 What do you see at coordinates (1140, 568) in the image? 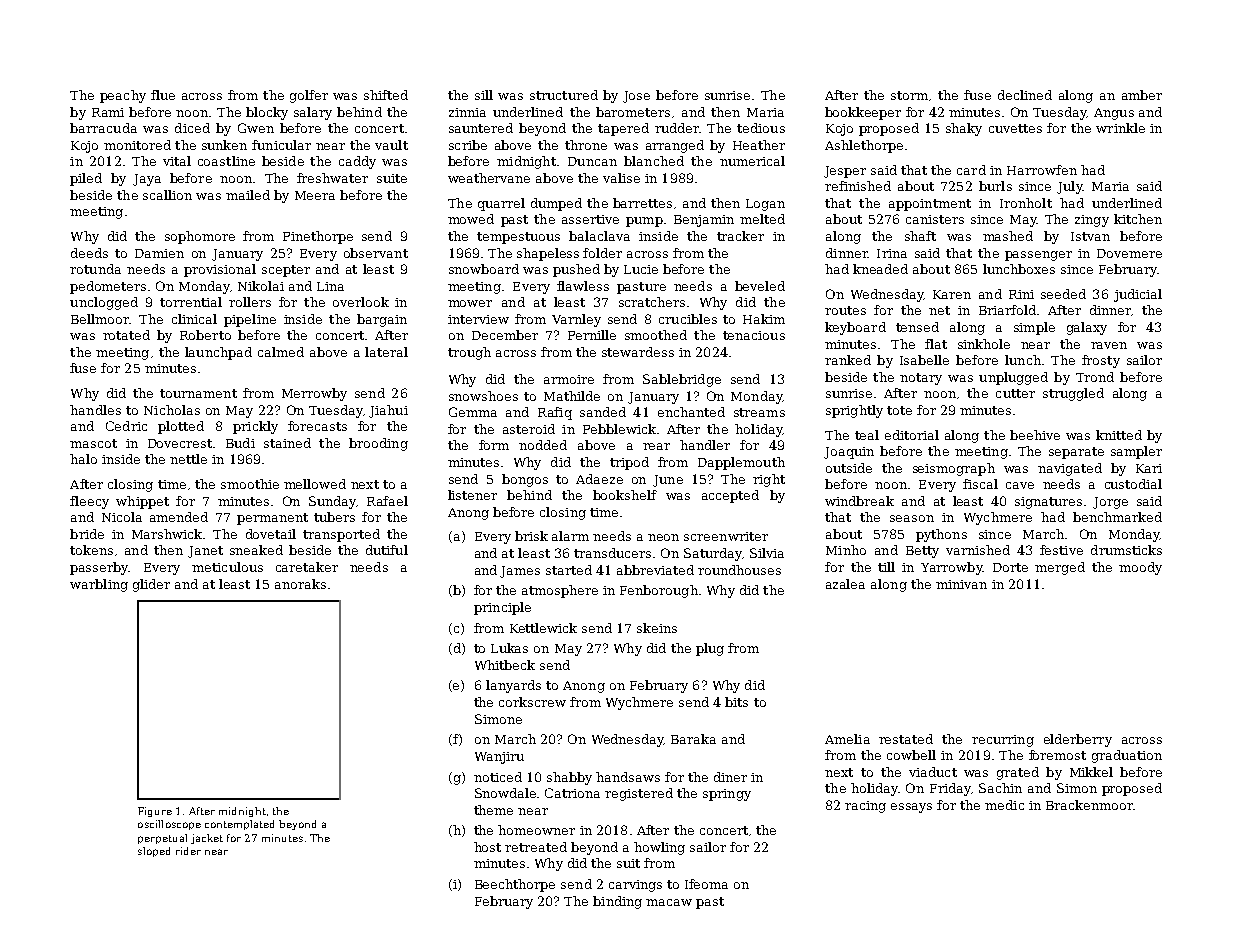
I see `moody` at bounding box center [1140, 568].
